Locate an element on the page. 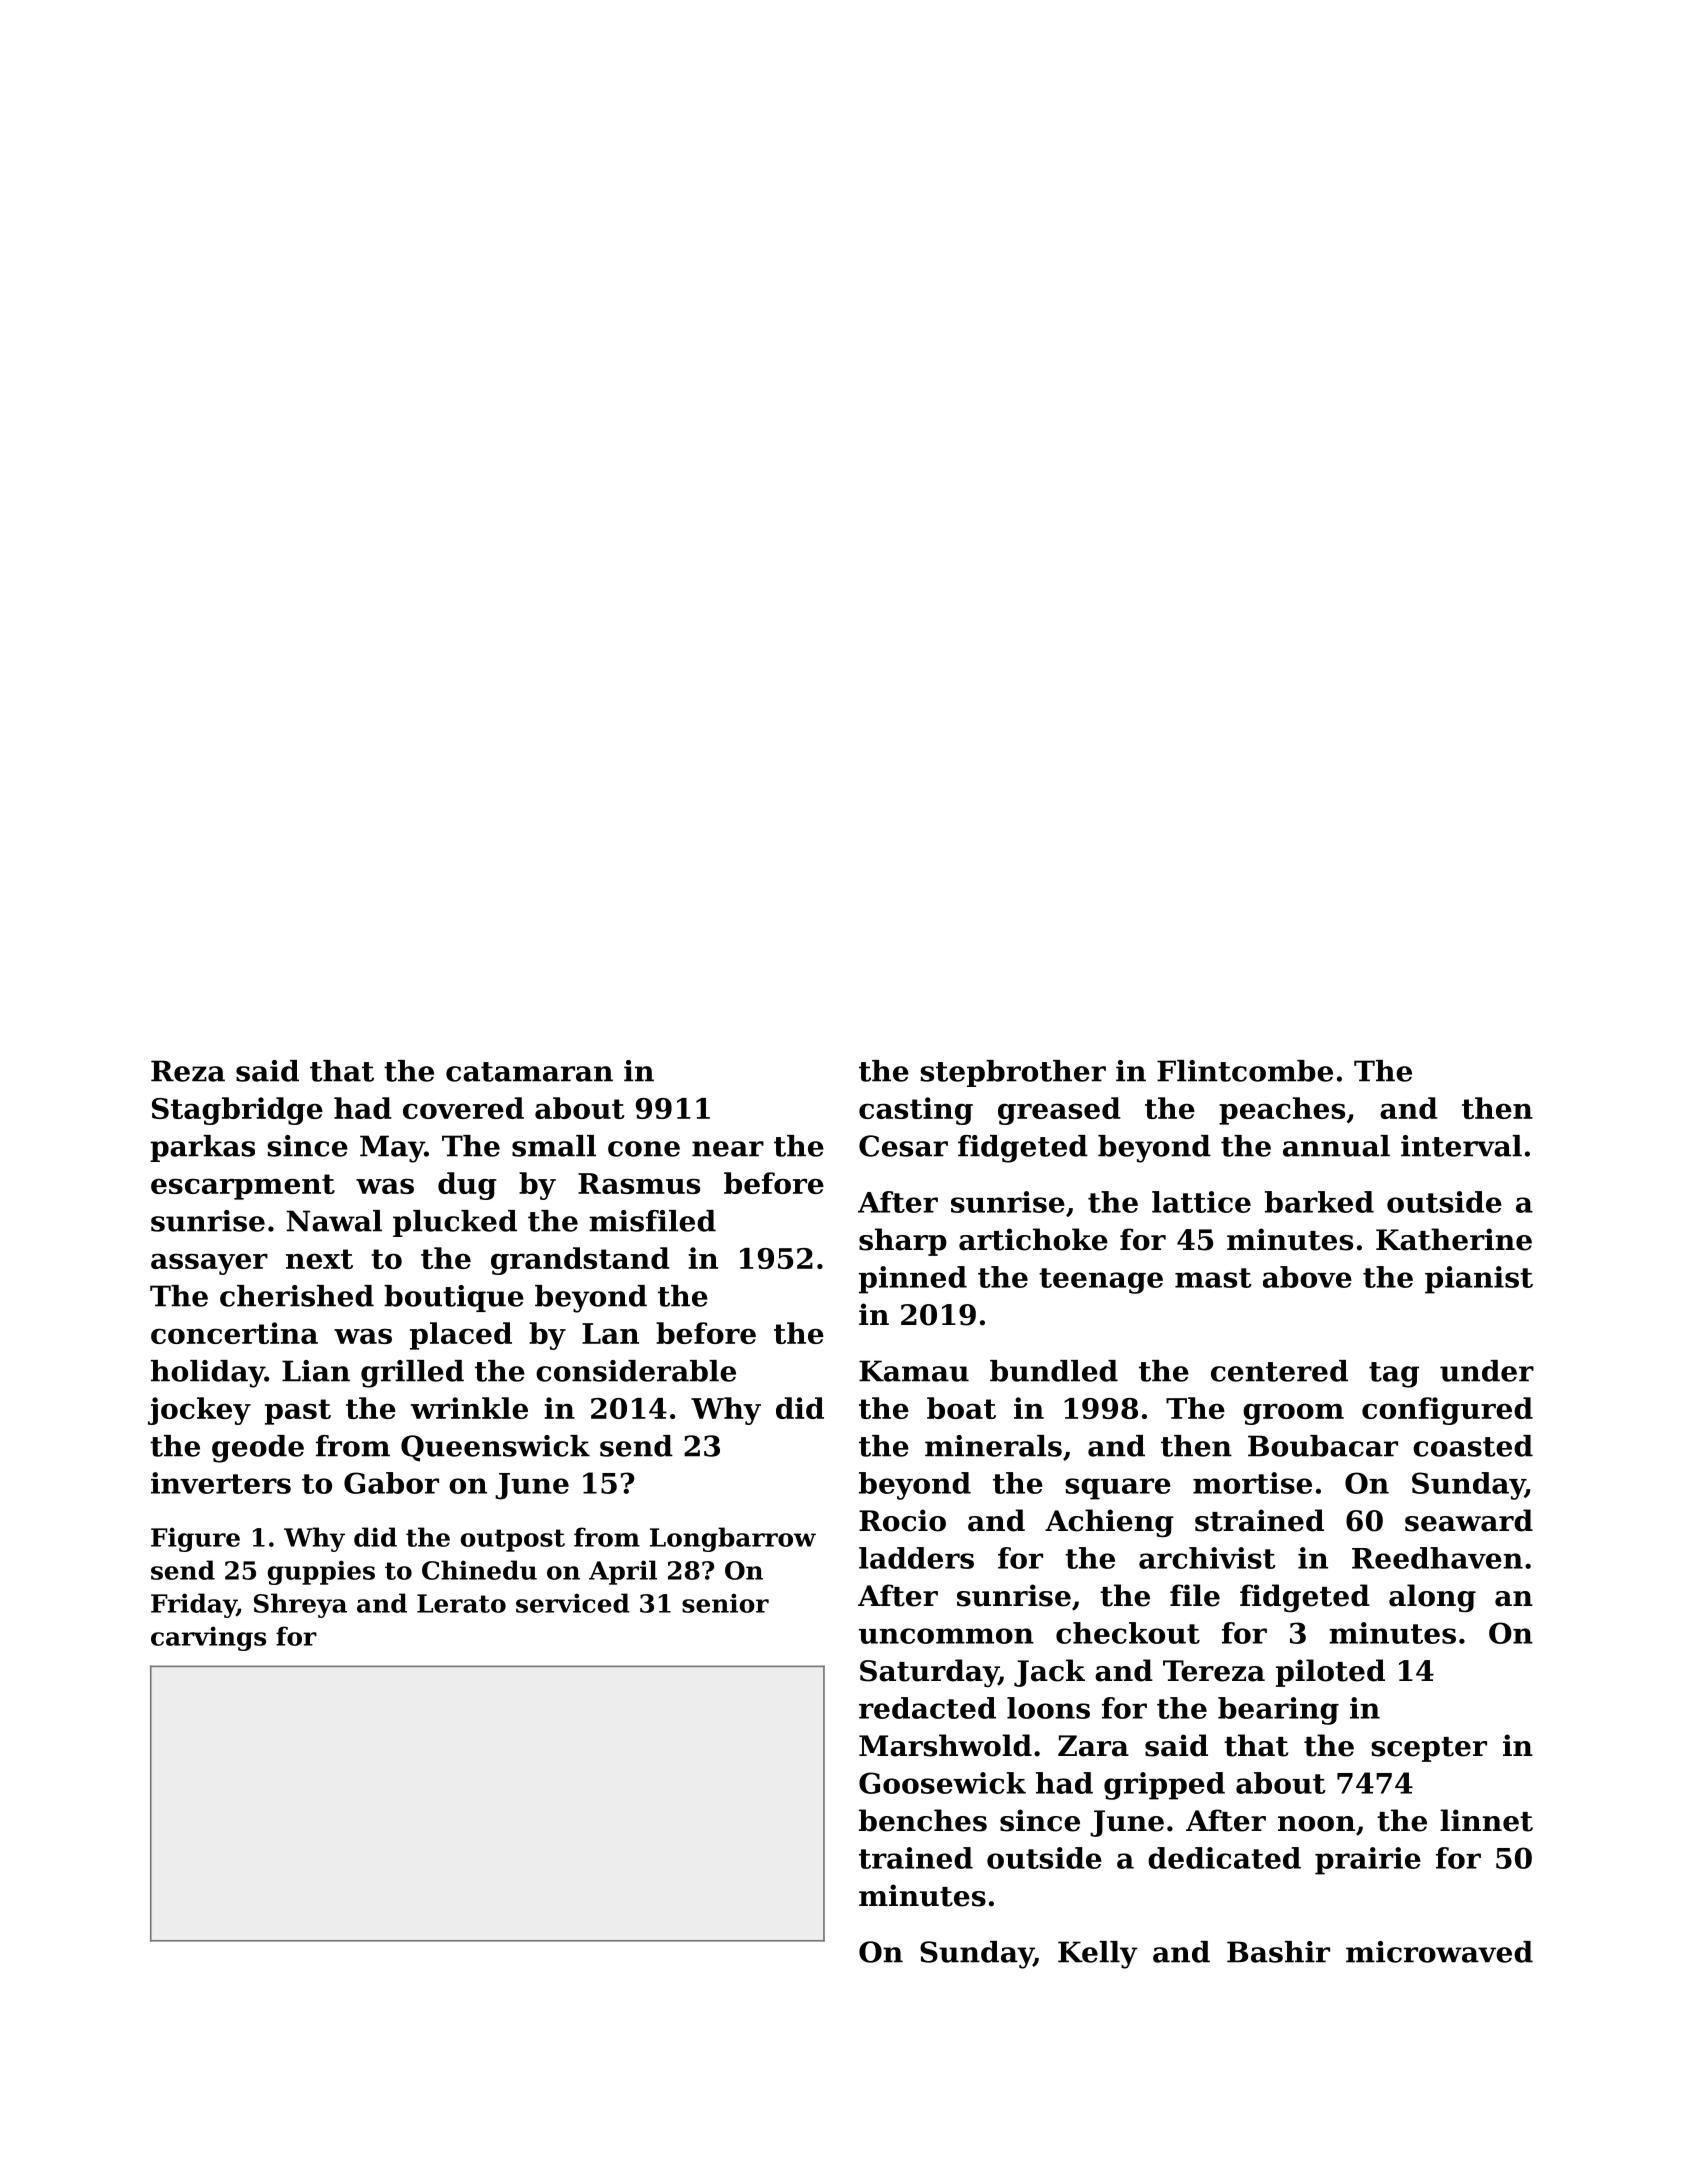 The image size is (1683, 2178). microwaved is located at coordinates (1439, 1952).
